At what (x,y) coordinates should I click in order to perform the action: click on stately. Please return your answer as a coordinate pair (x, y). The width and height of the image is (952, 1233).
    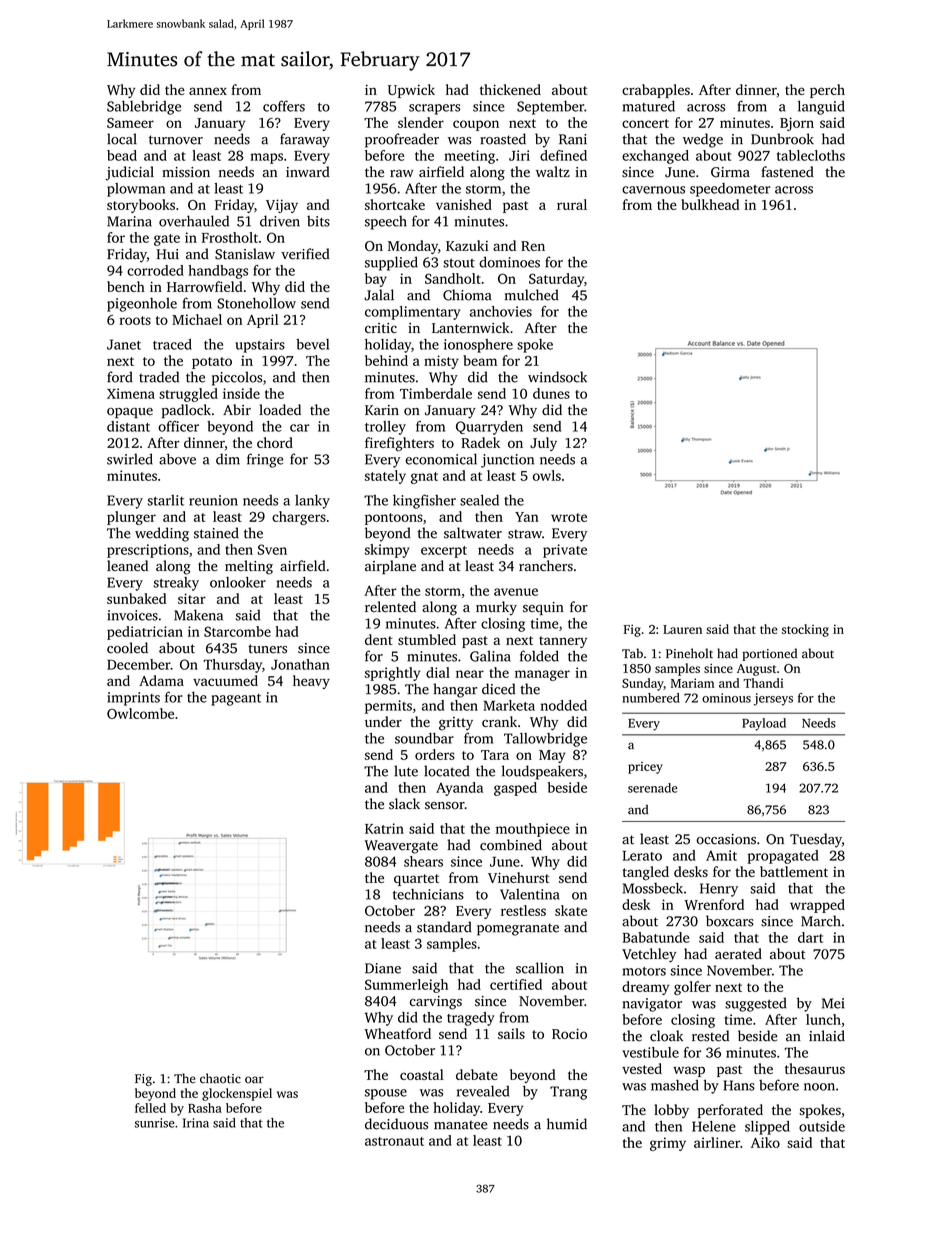
    Looking at the image, I should click on (385, 477).
